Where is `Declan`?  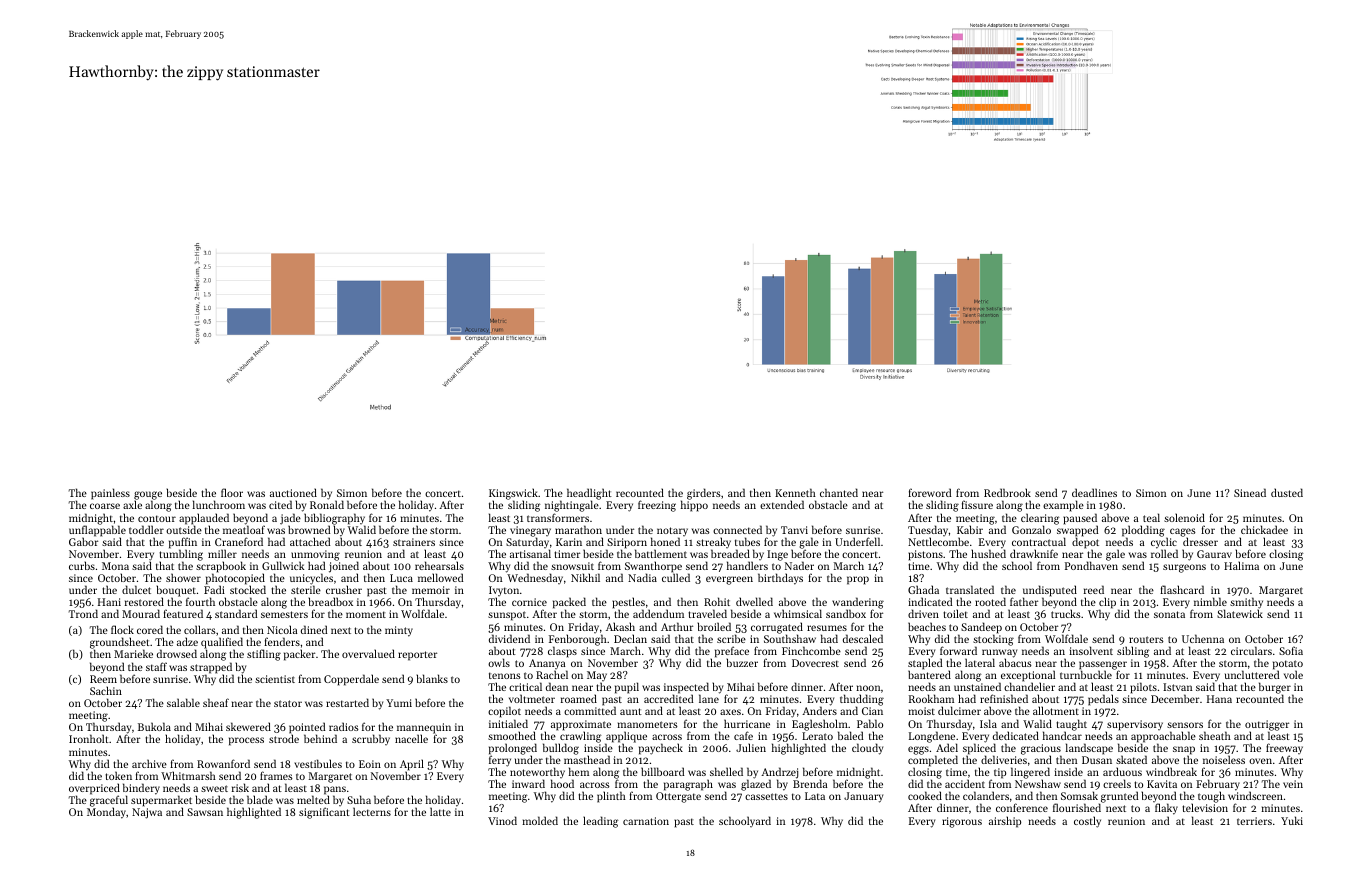 Declan is located at coordinates (630, 638).
